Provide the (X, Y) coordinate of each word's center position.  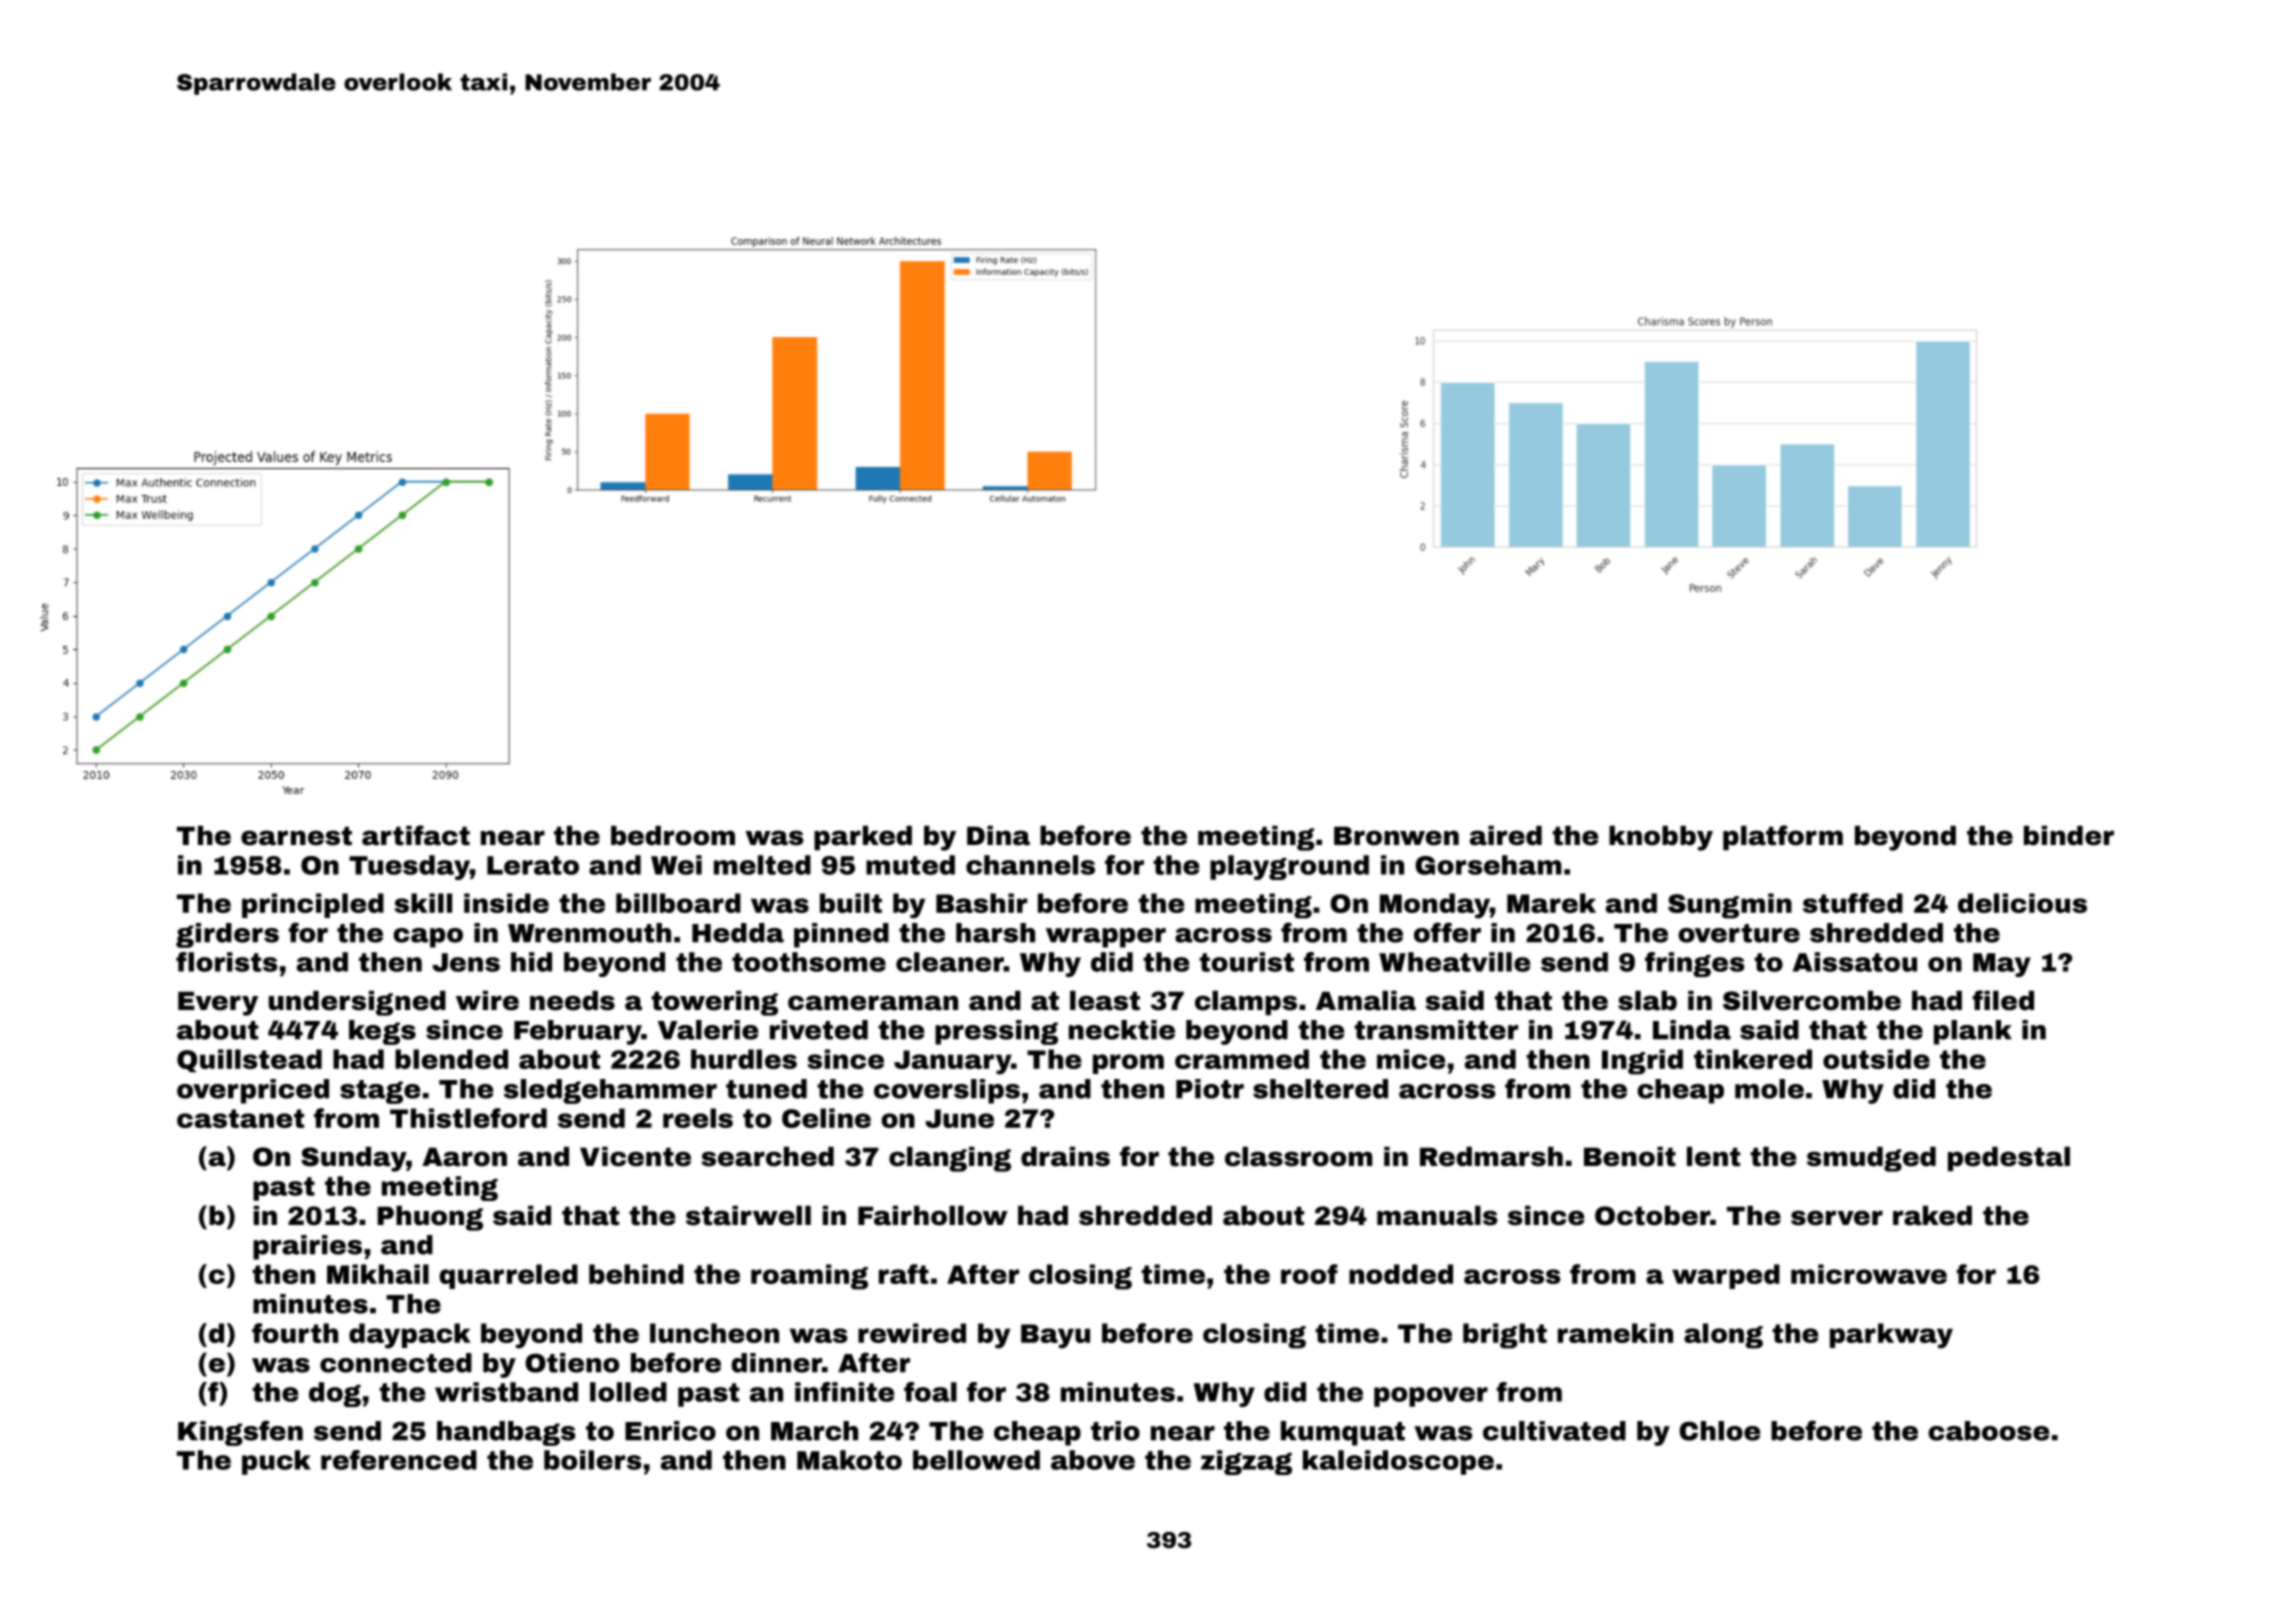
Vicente (635, 1157)
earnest (296, 836)
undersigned (357, 1003)
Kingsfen (240, 1433)
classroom (1298, 1157)
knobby (1661, 838)
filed (2003, 1000)
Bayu (1055, 1336)
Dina (998, 836)
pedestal (2009, 1159)
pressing (996, 1032)
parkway (1891, 1336)
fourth (295, 1333)
